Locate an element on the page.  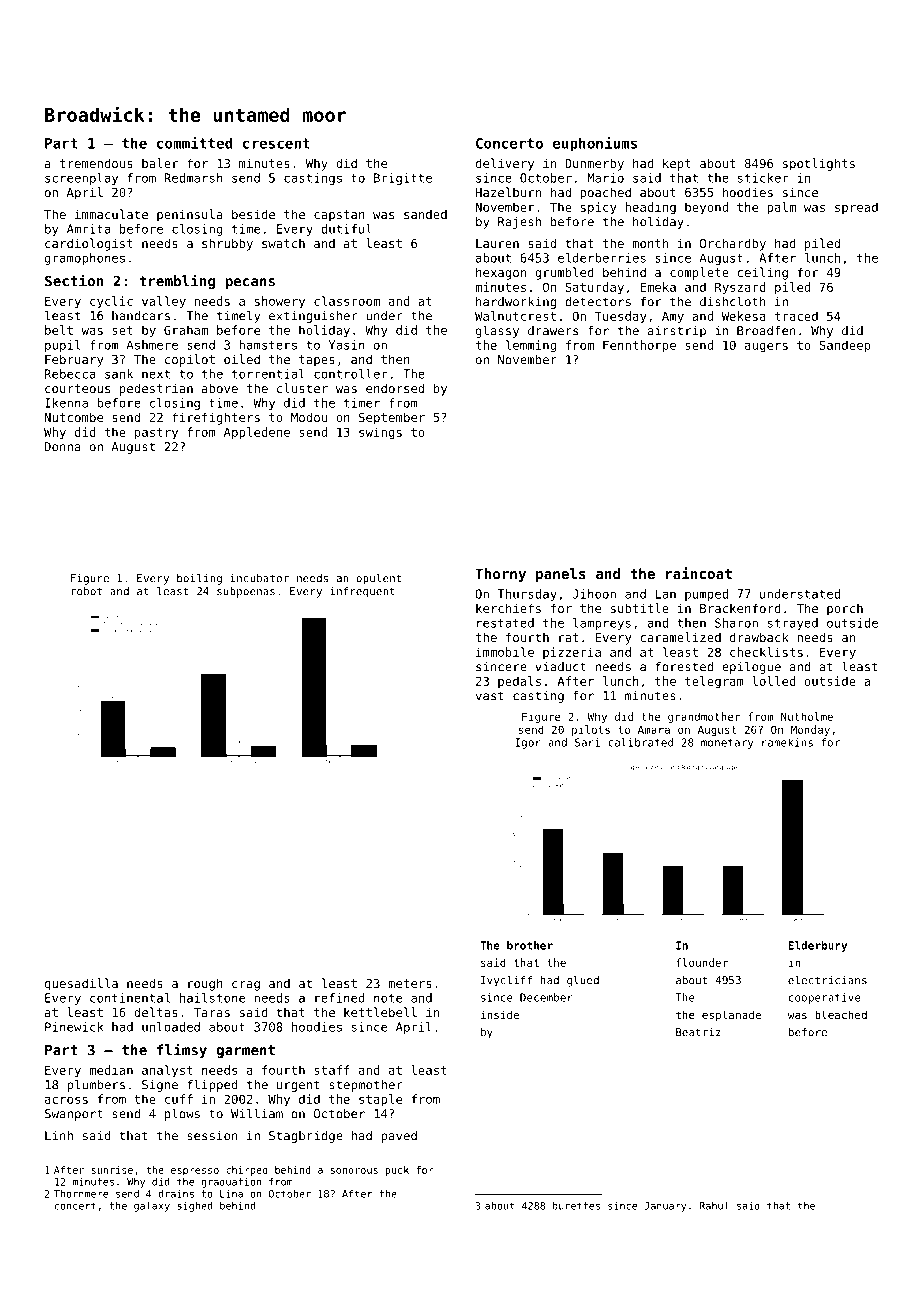
Sandeep is located at coordinates (845, 346).
